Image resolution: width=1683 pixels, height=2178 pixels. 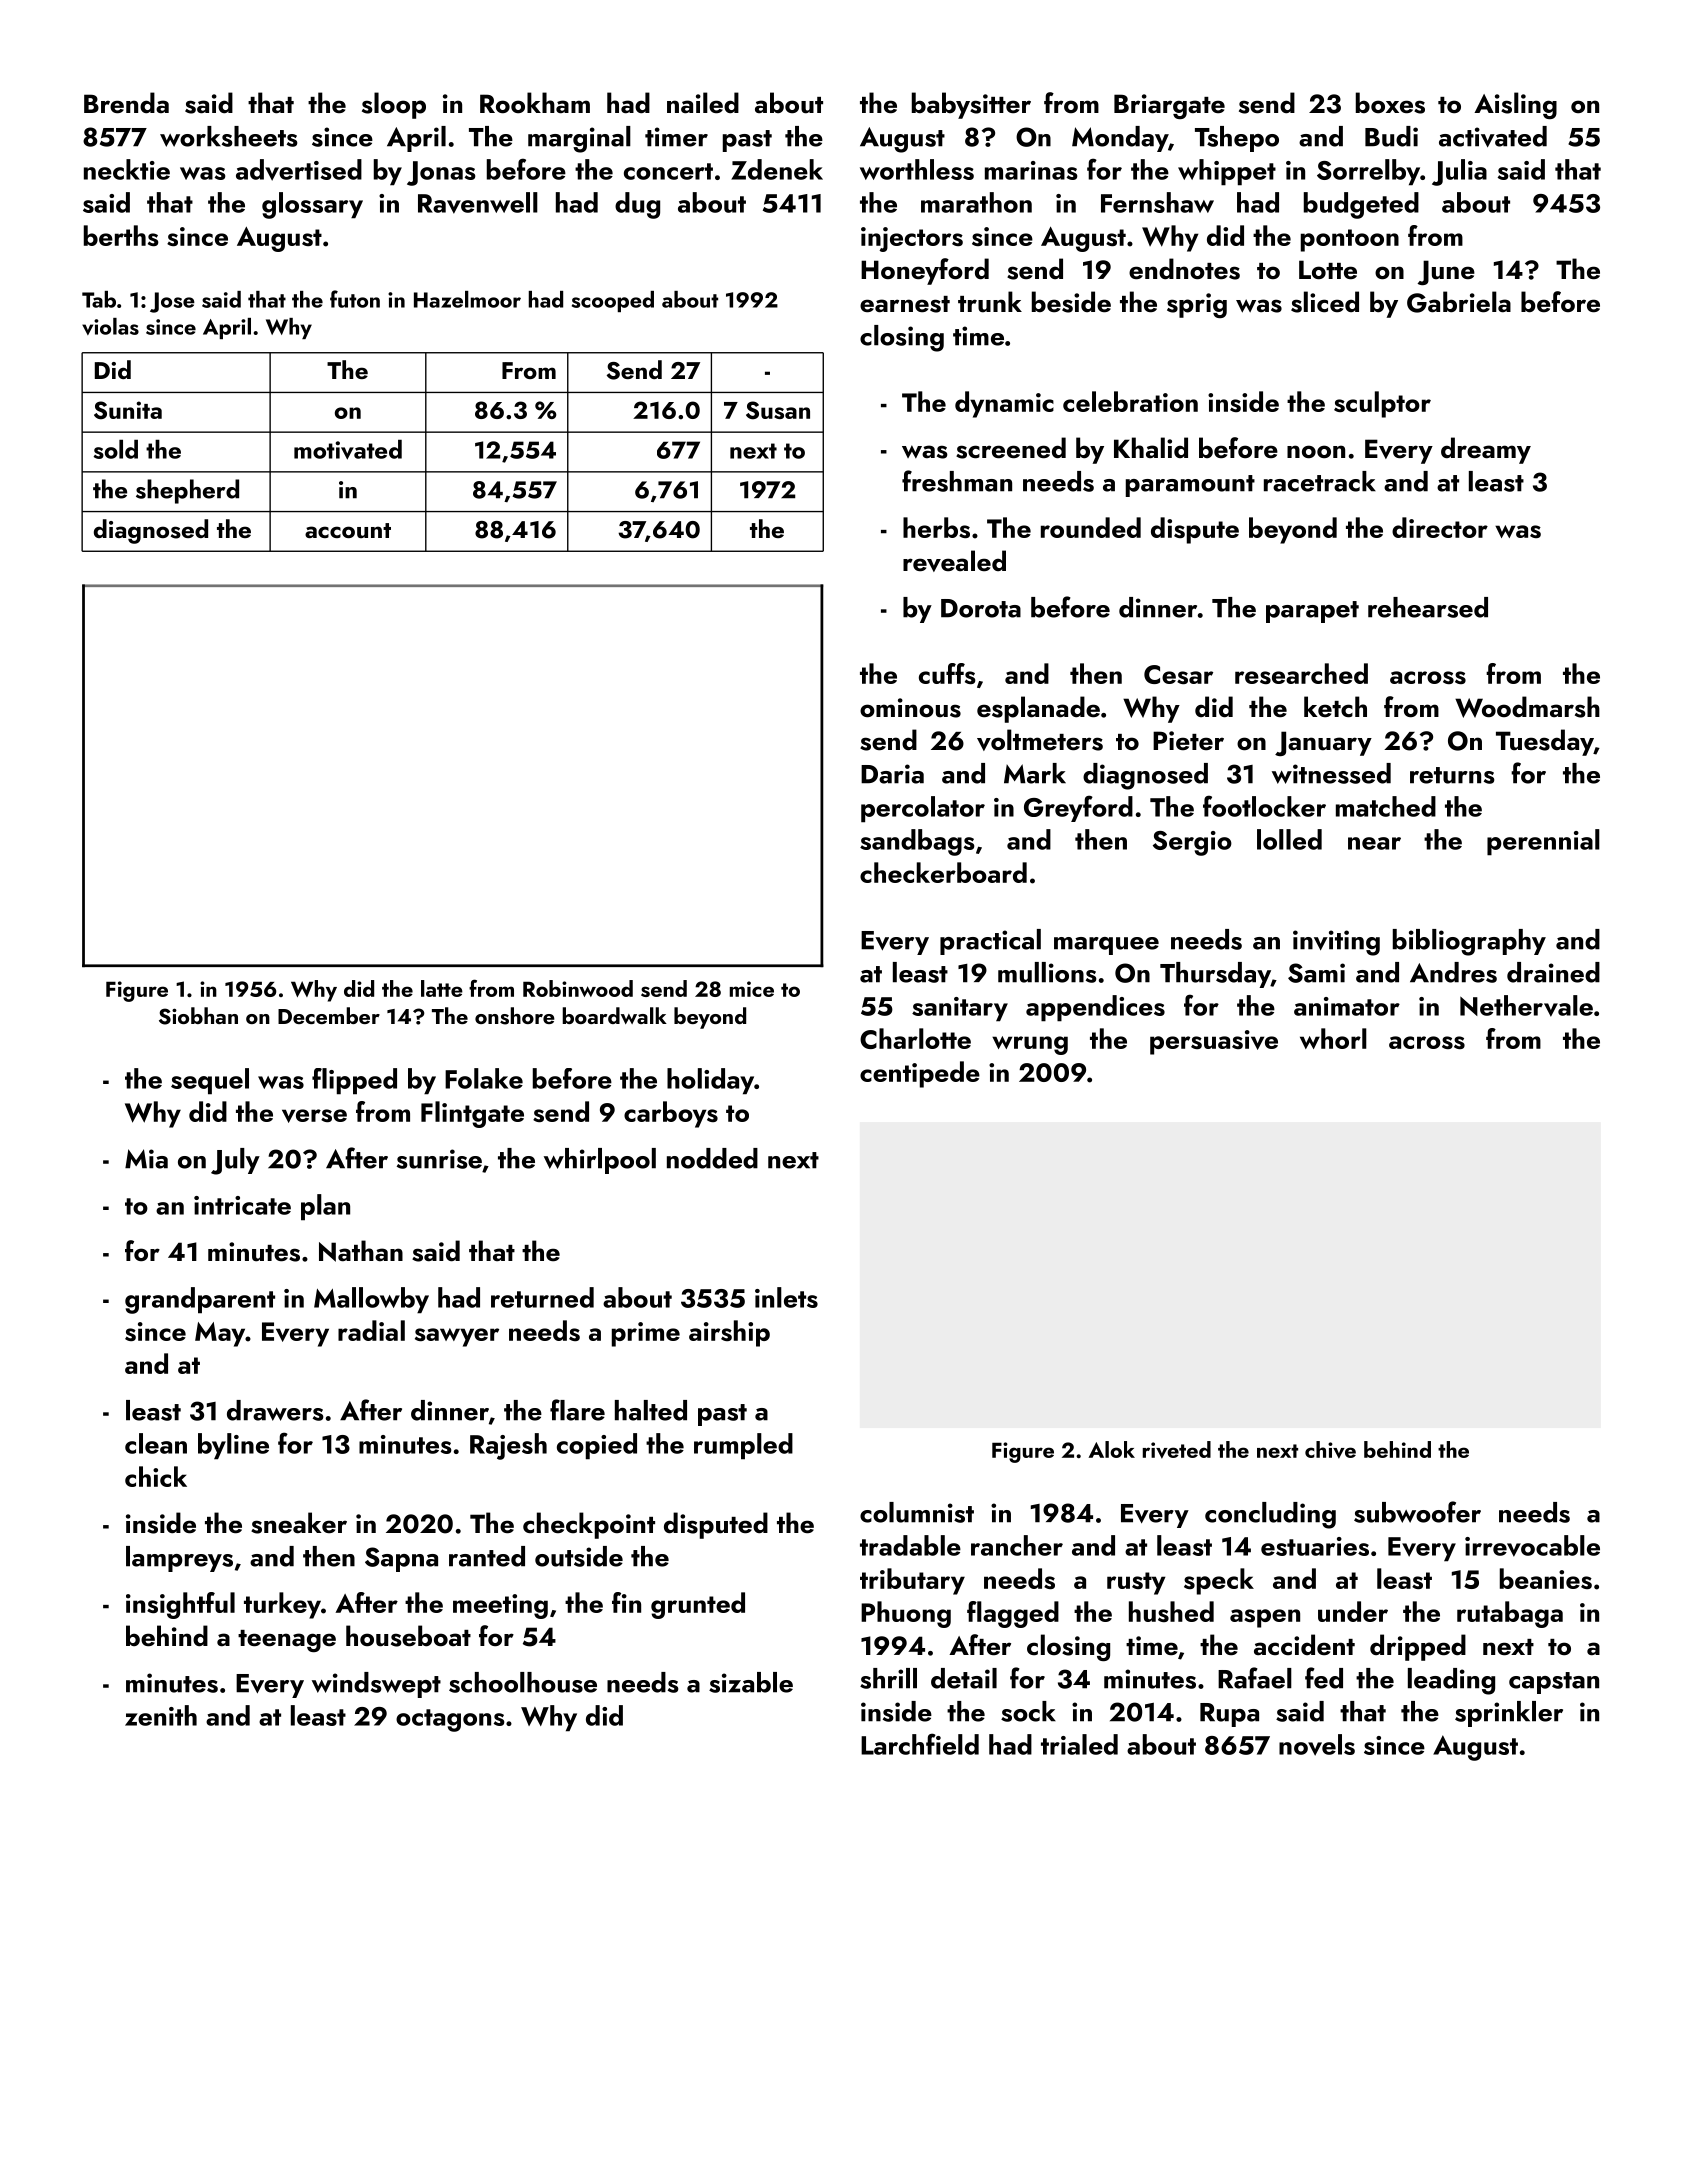 What do you see at coordinates (637, 205) in the page?
I see `dug` at bounding box center [637, 205].
